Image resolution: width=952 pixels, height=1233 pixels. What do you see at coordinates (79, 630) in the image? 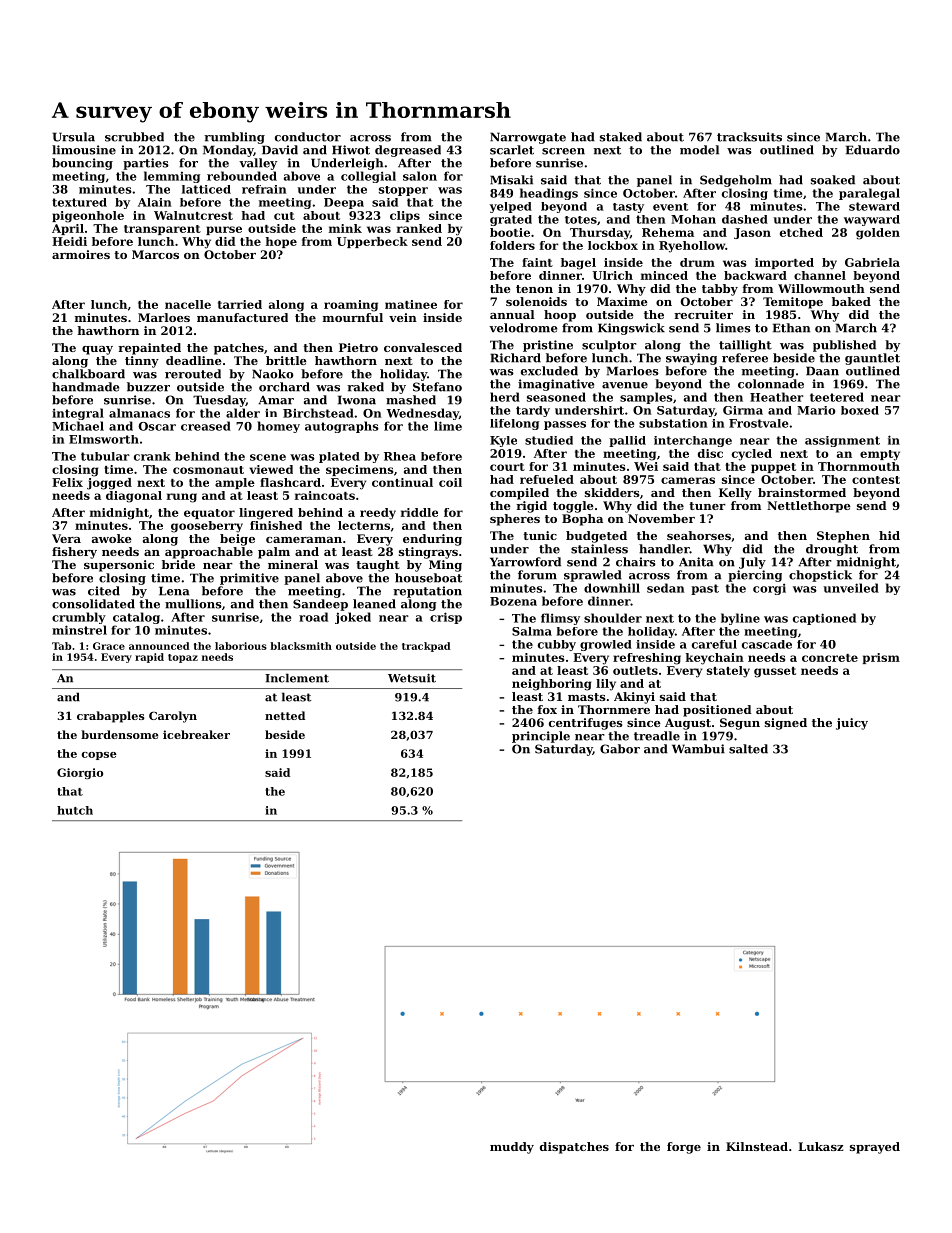
I see `minstrel` at bounding box center [79, 630].
